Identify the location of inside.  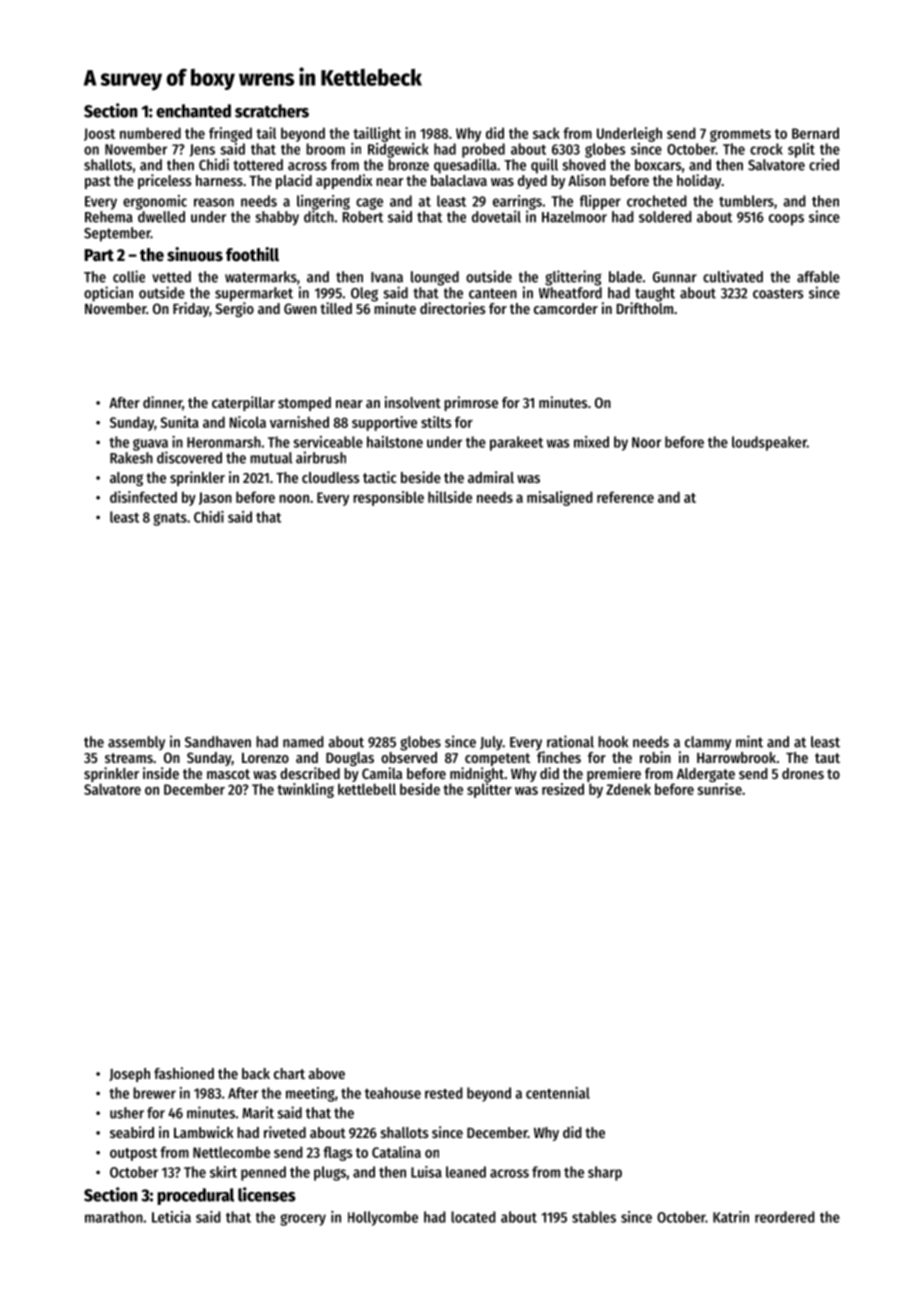
(161, 773).
